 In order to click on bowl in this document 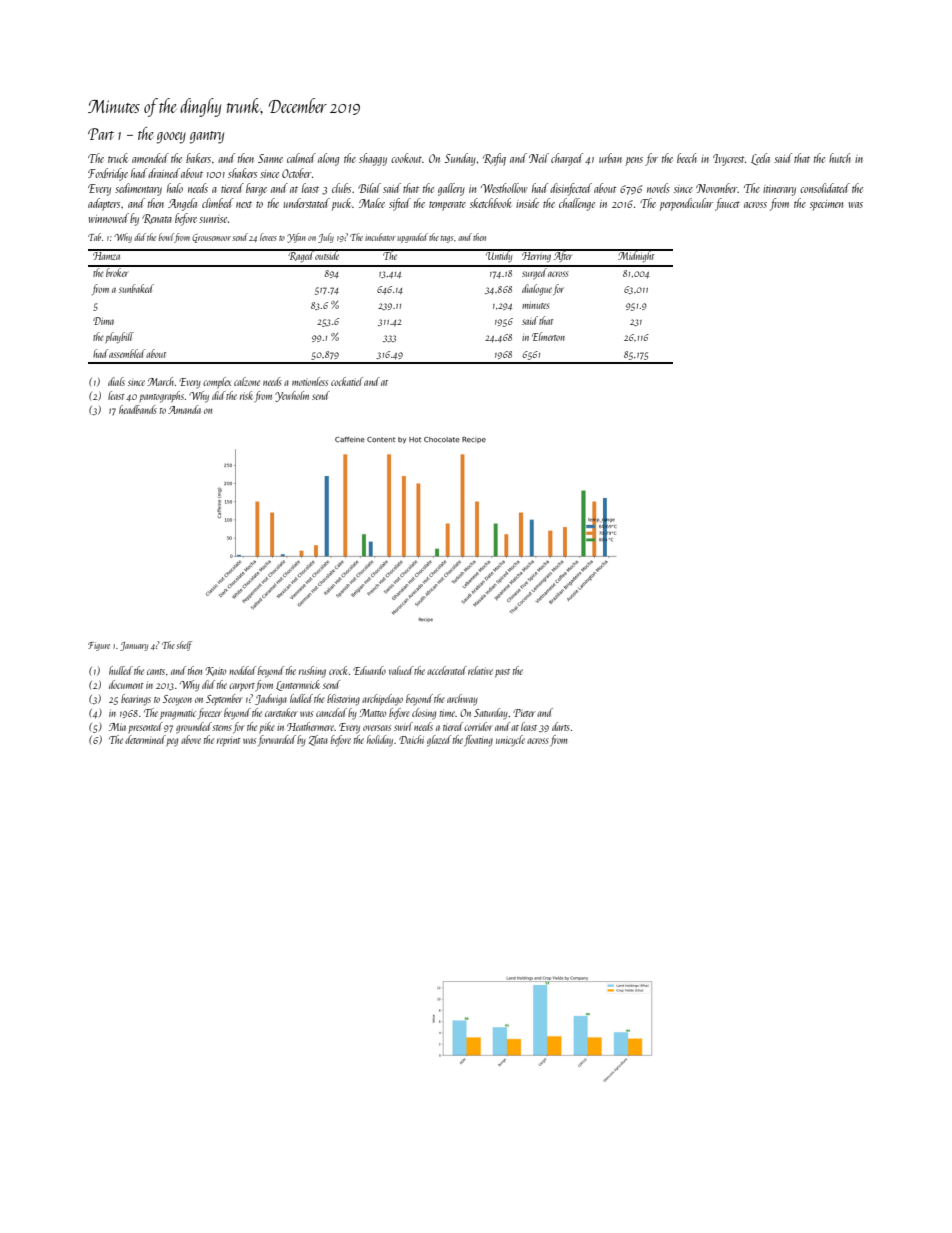, I will do `click(166, 237)`.
